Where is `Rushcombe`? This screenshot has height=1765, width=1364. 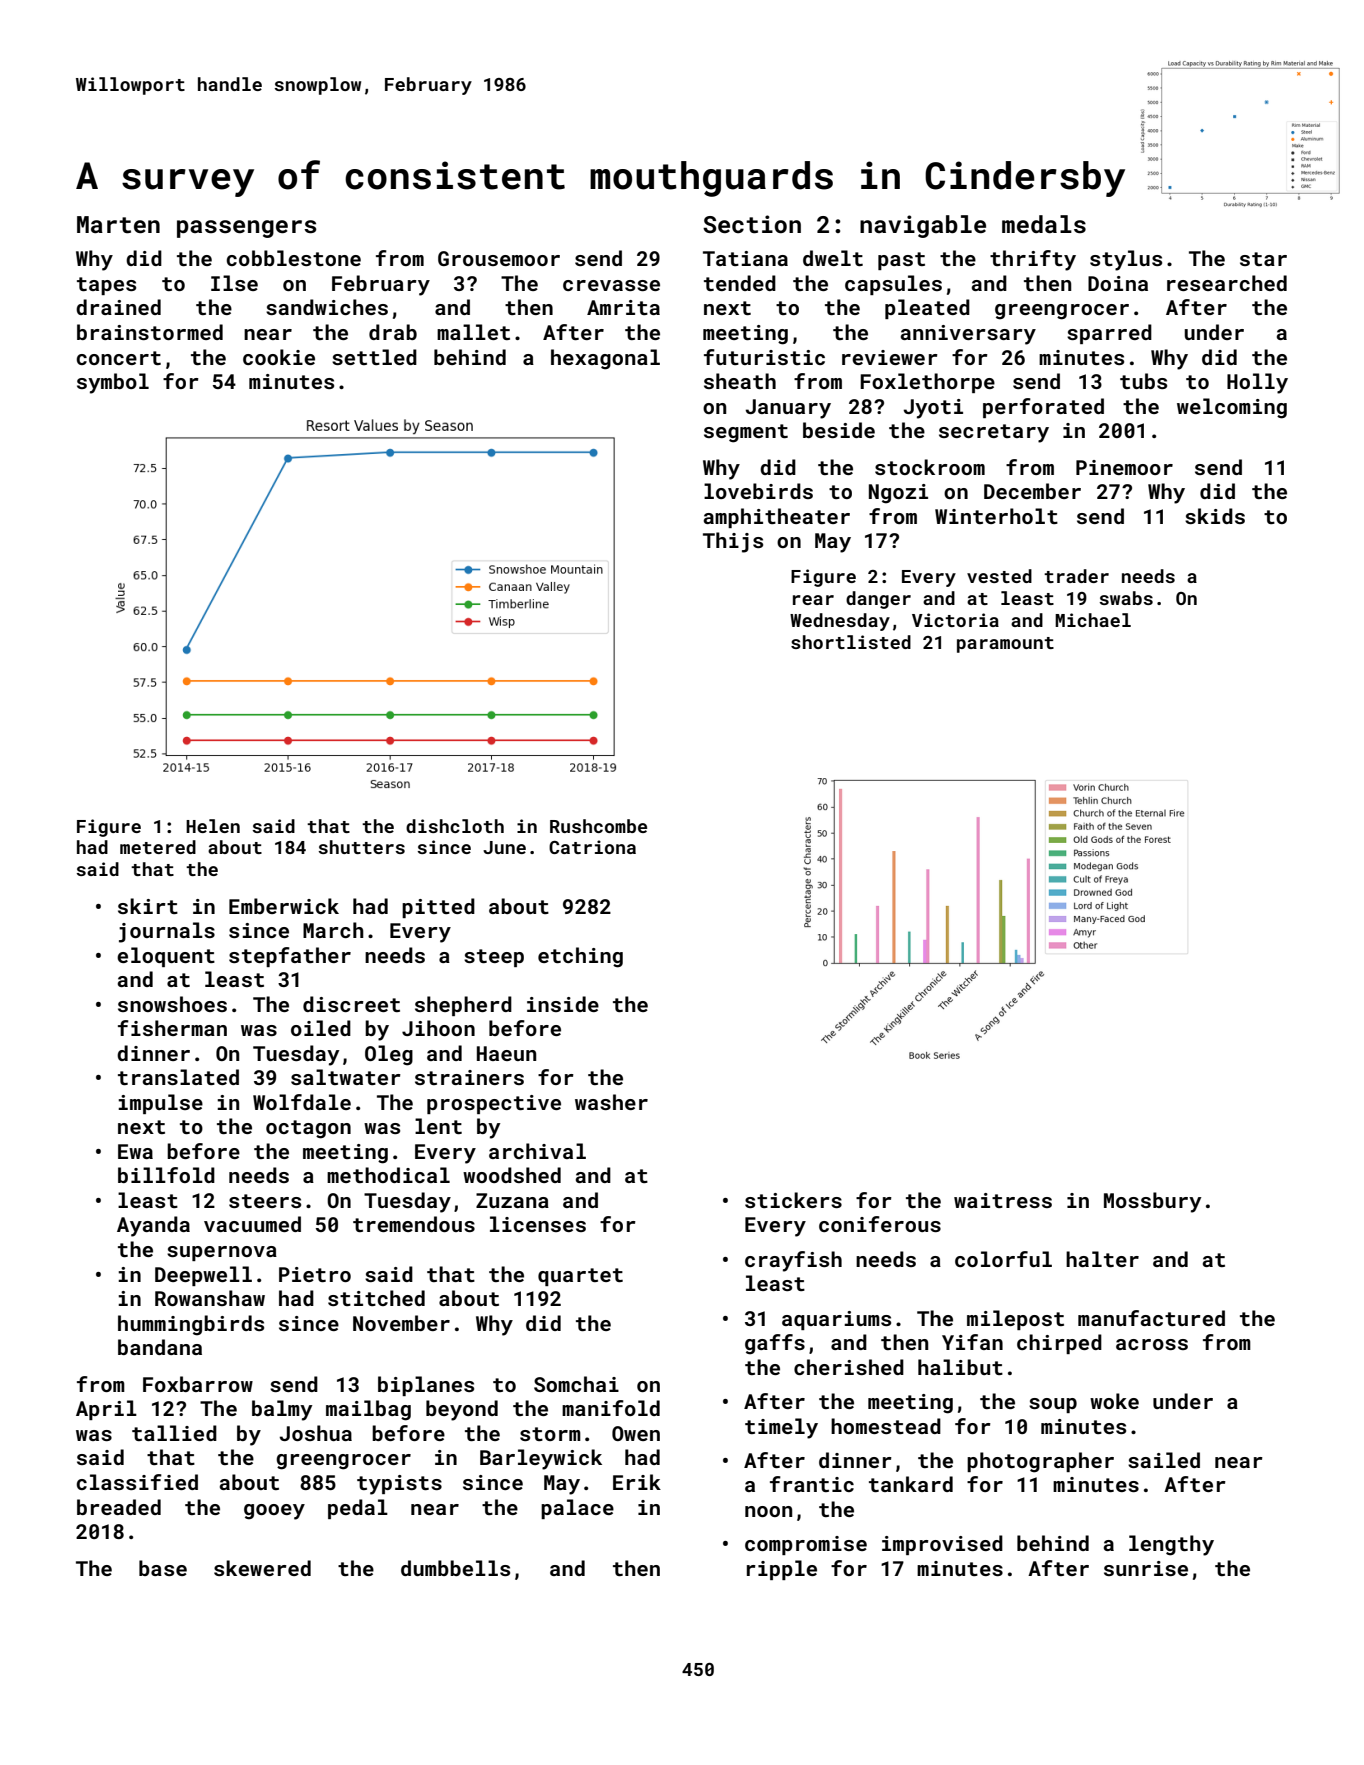 Rushcombe is located at coordinates (598, 826).
